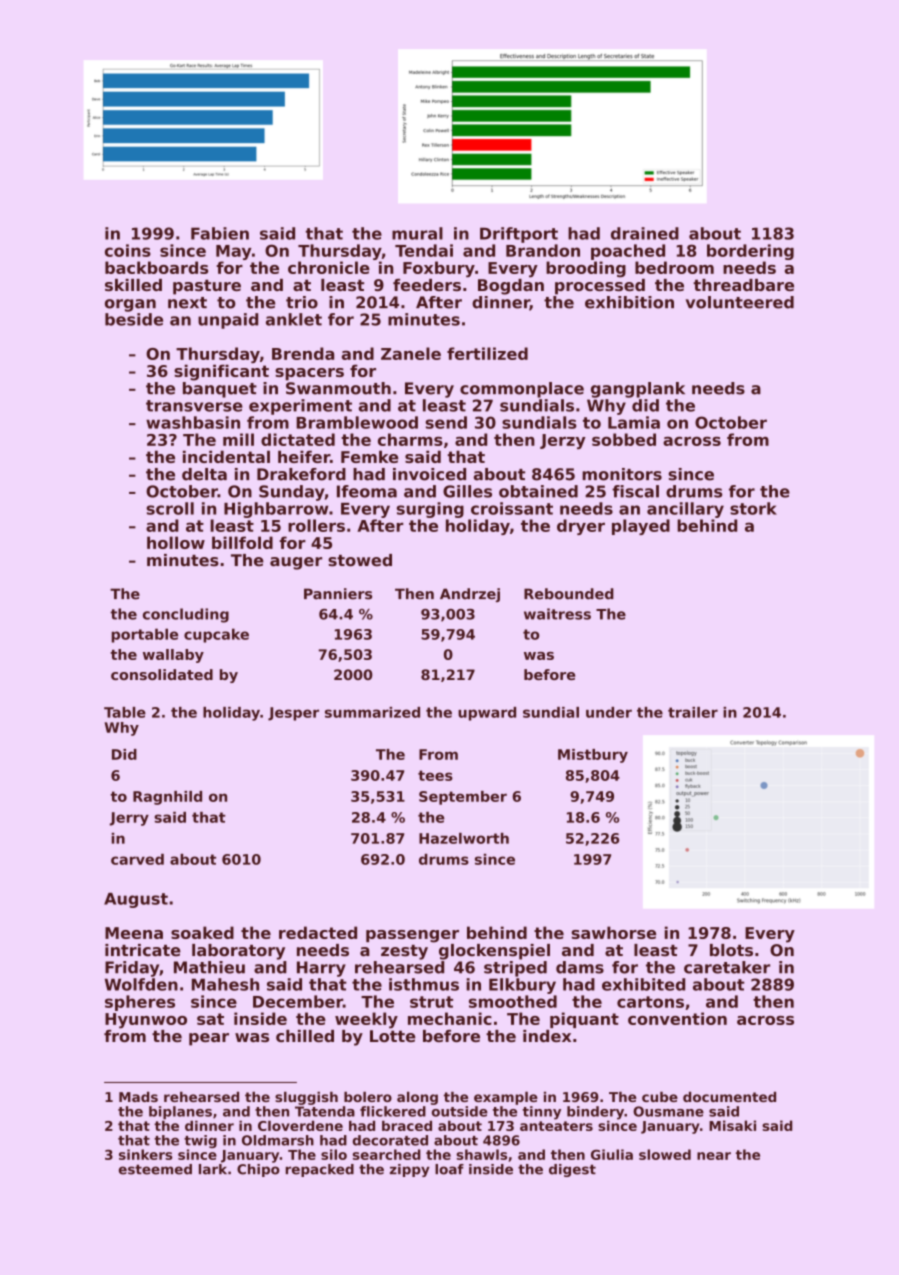  I want to click on Highbarrow, so click(276, 510).
